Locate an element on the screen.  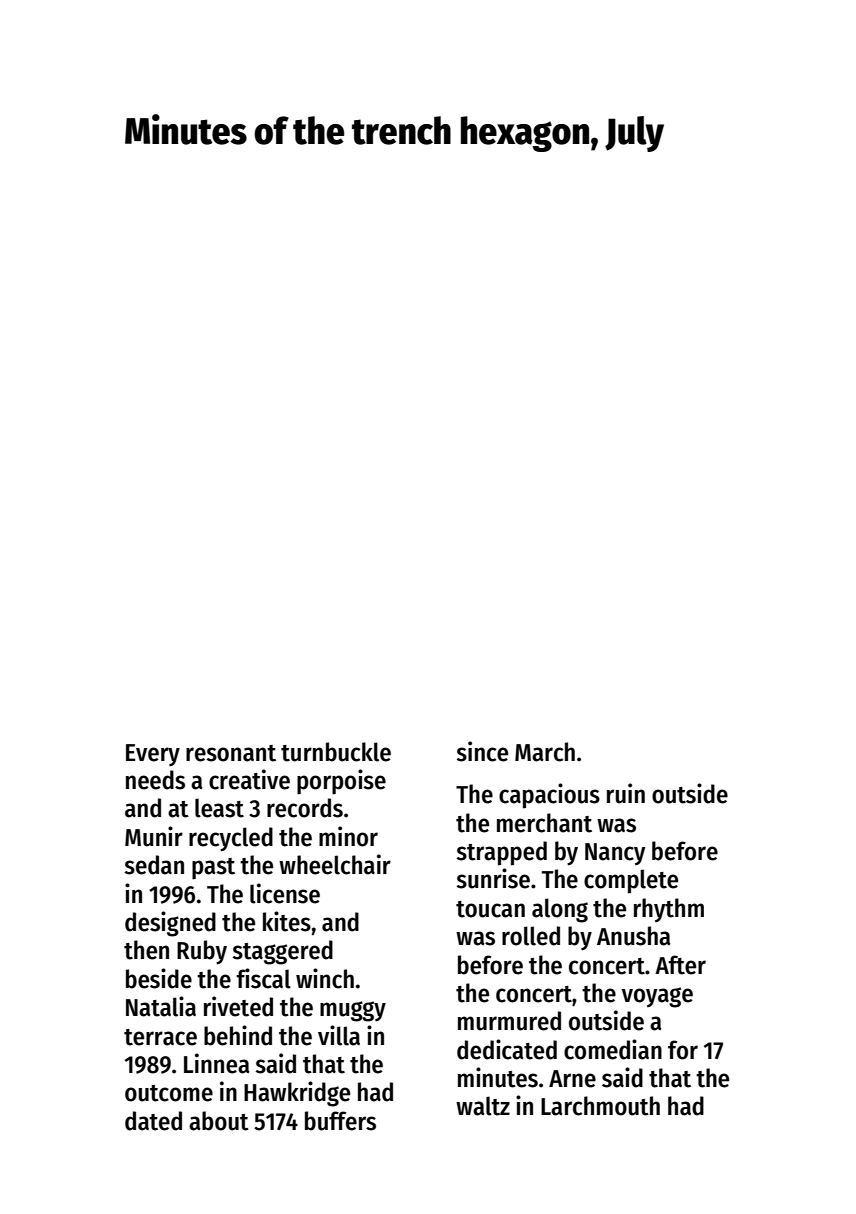
ruin is located at coordinates (626, 793).
